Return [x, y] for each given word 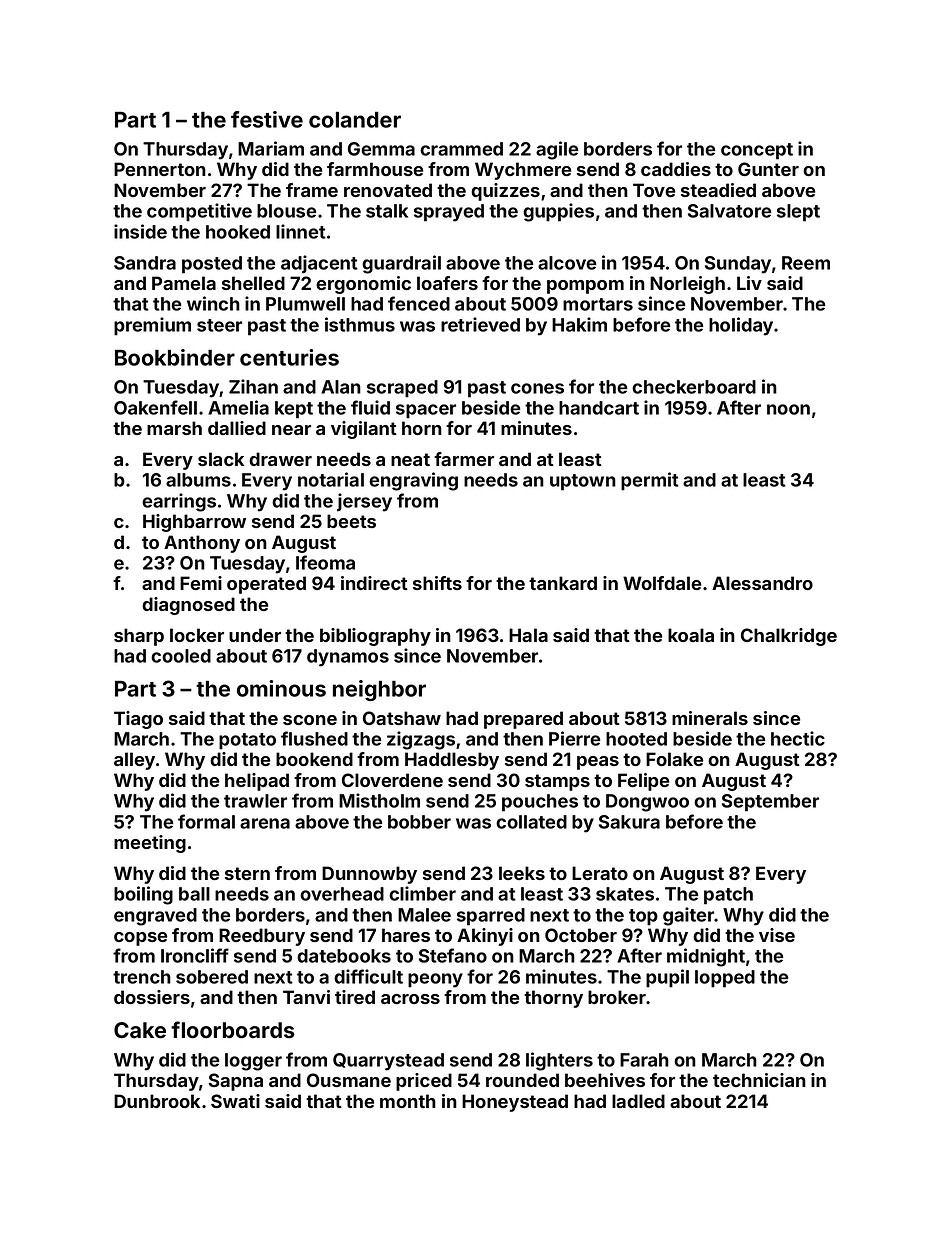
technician [759, 1080]
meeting [150, 844]
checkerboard [694, 387]
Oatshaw [402, 718]
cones [537, 388]
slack [221, 459]
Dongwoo [647, 803]
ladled [638, 1101]
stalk [387, 211]
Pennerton [160, 169]
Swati [235, 1101]
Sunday [738, 265]
